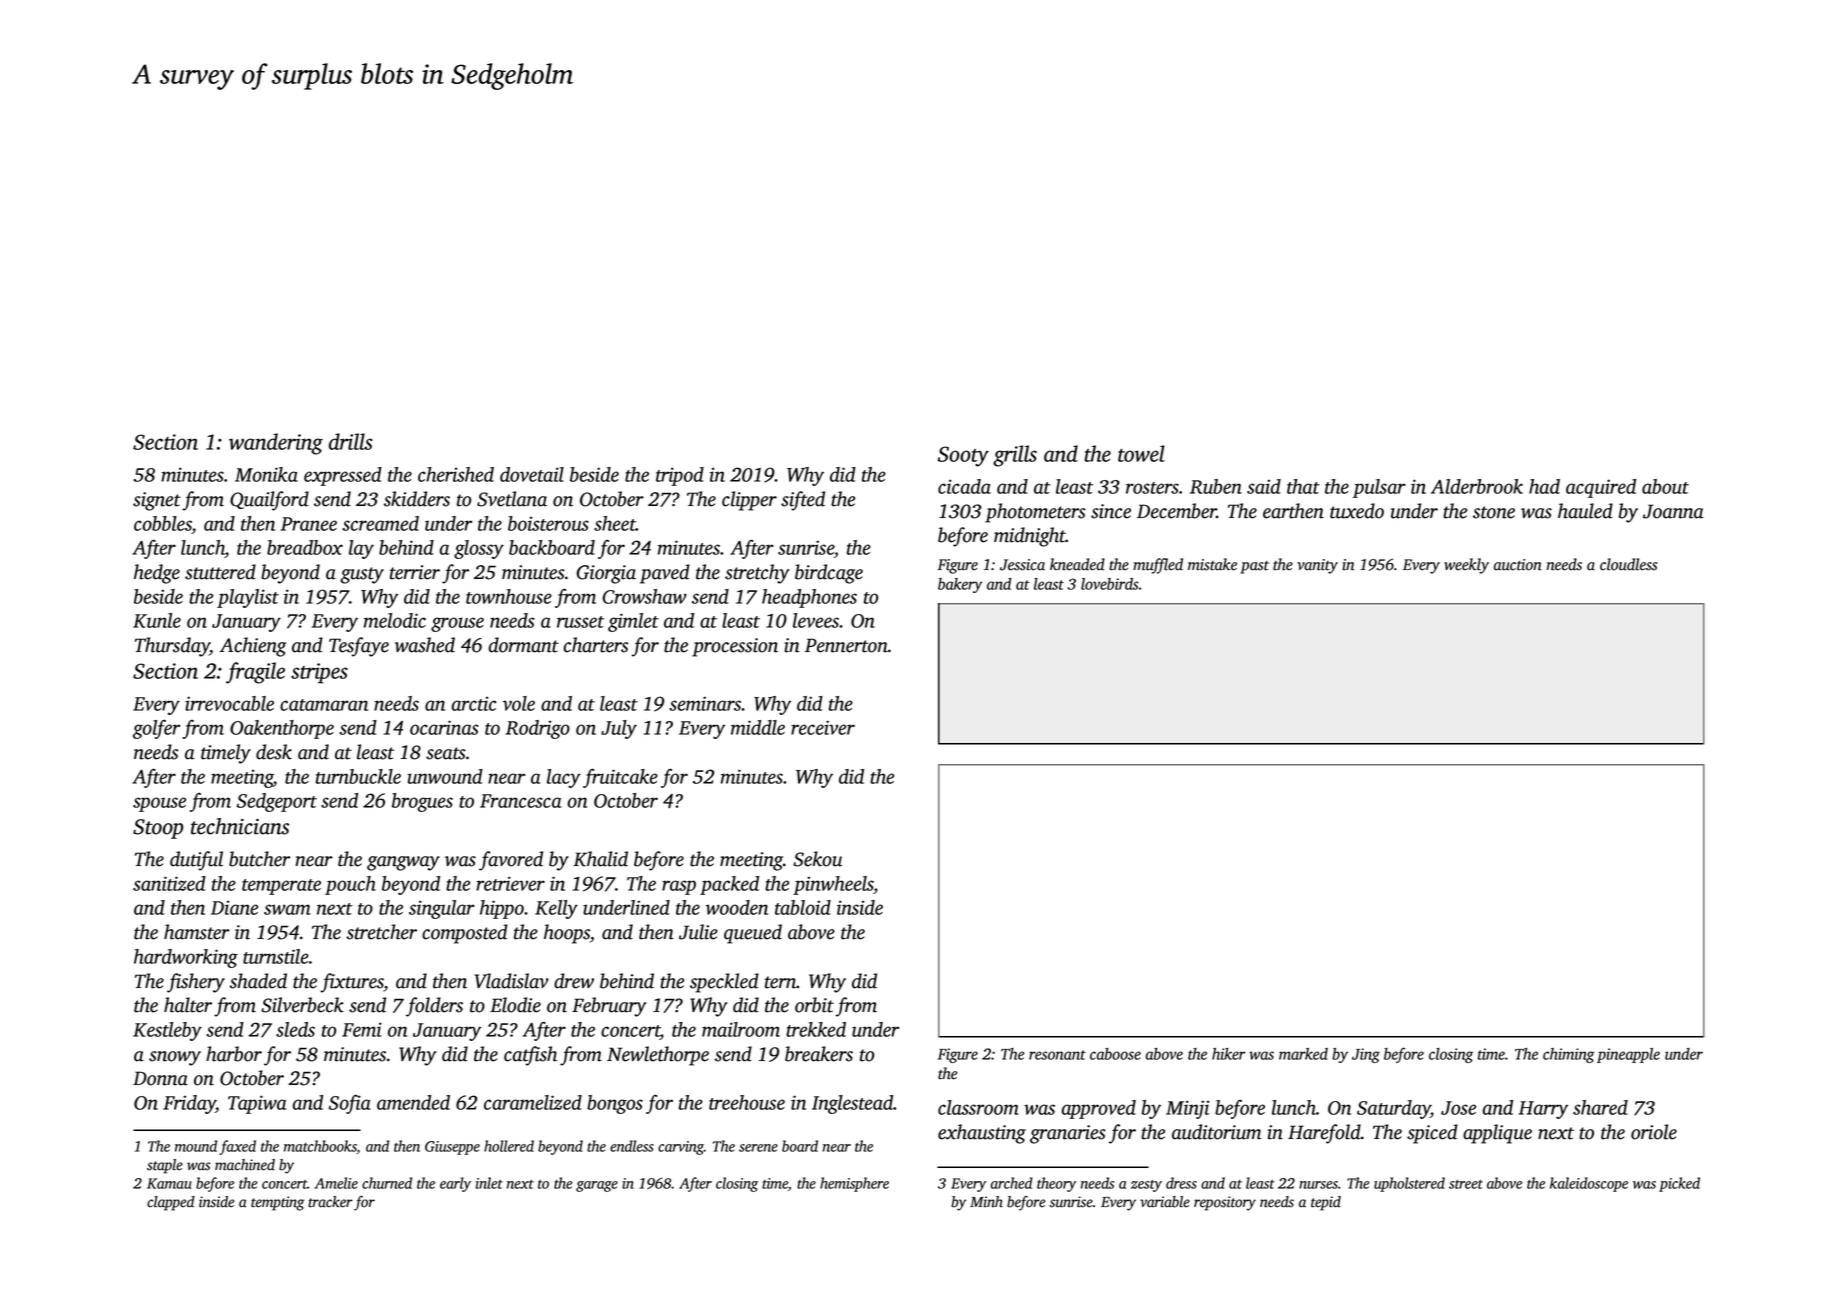  Describe the element at coordinates (846, 645) in the screenshot. I see `Pennerton` at that location.
